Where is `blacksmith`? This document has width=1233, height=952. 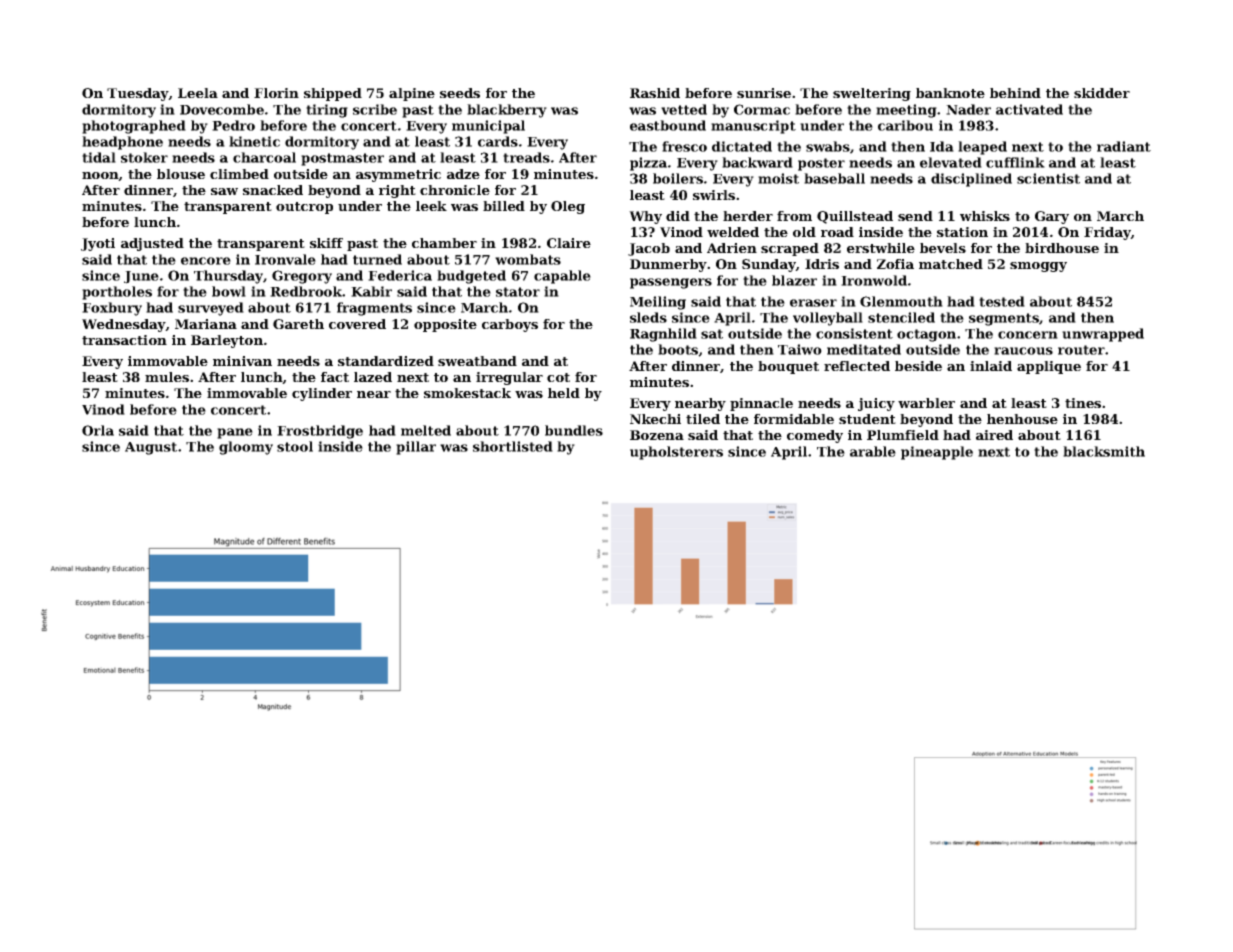
blacksmith is located at coordinates (1104, 451).
